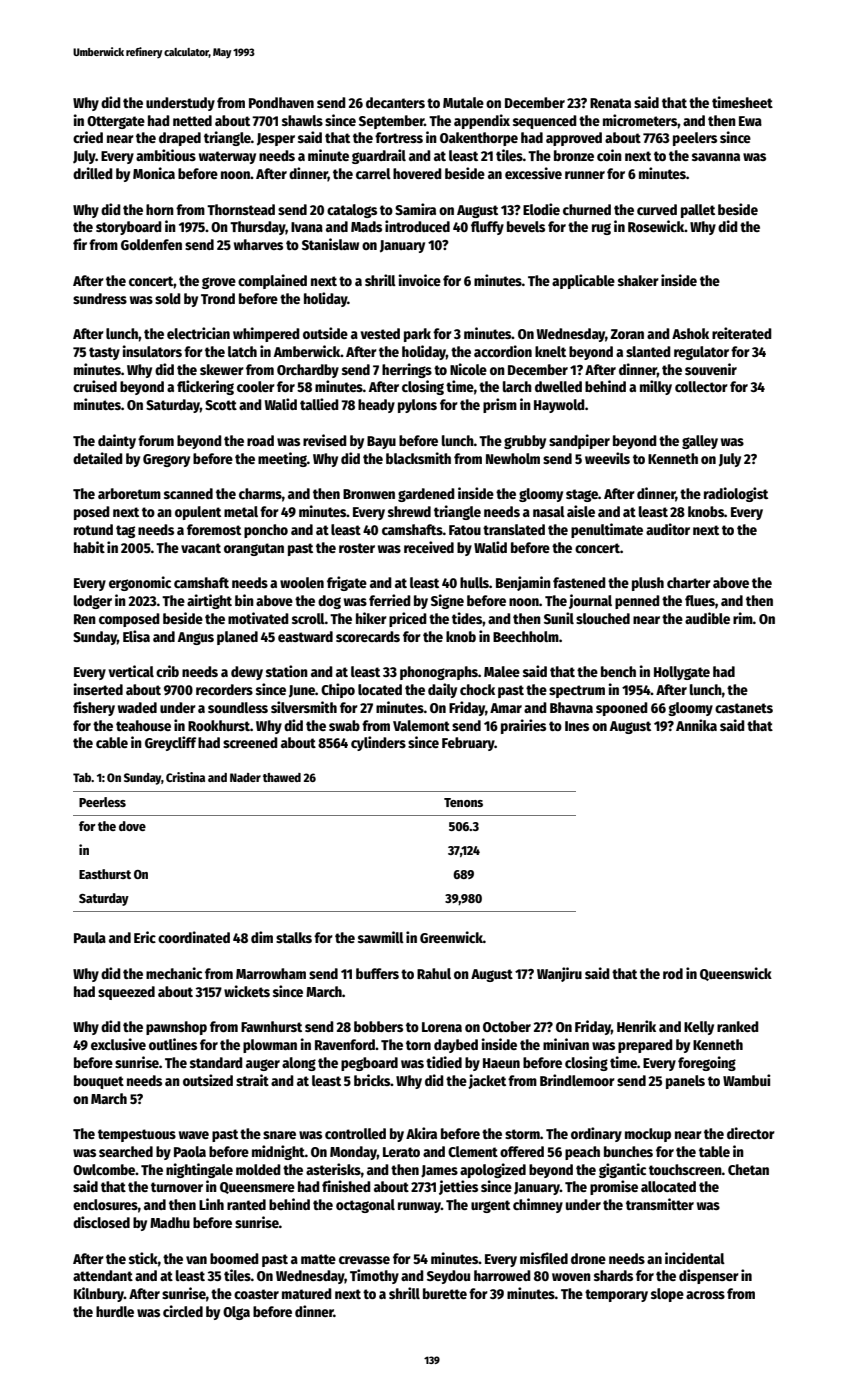  I want to click on Bronwen, so click(369, 494).
